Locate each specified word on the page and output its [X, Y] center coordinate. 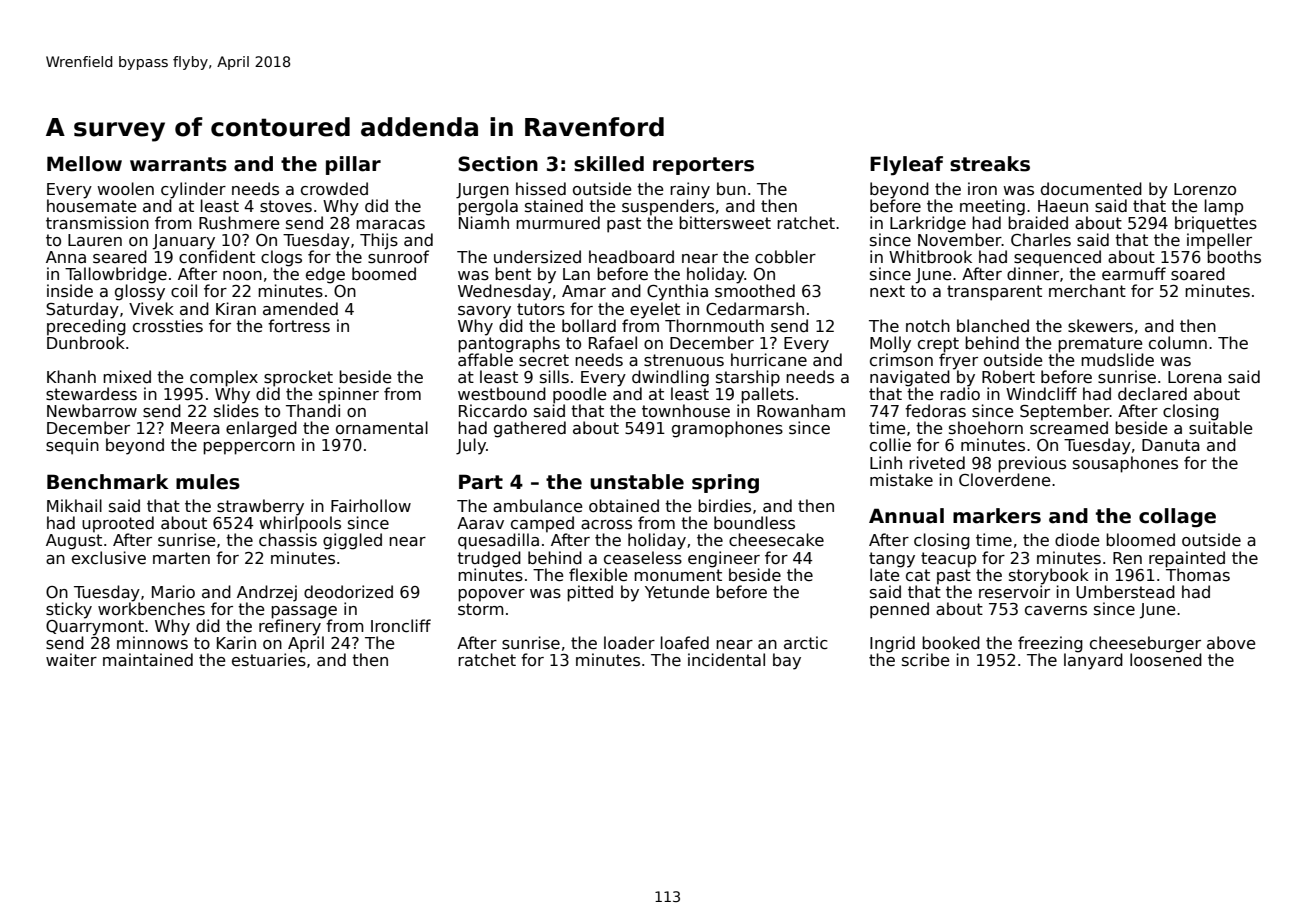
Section [498, 164]
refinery [290, 627]
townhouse [686, 411]
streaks [990, 164]
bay [787, 661]
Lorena [1195, 377]
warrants [178, 164]
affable [485, 359]
